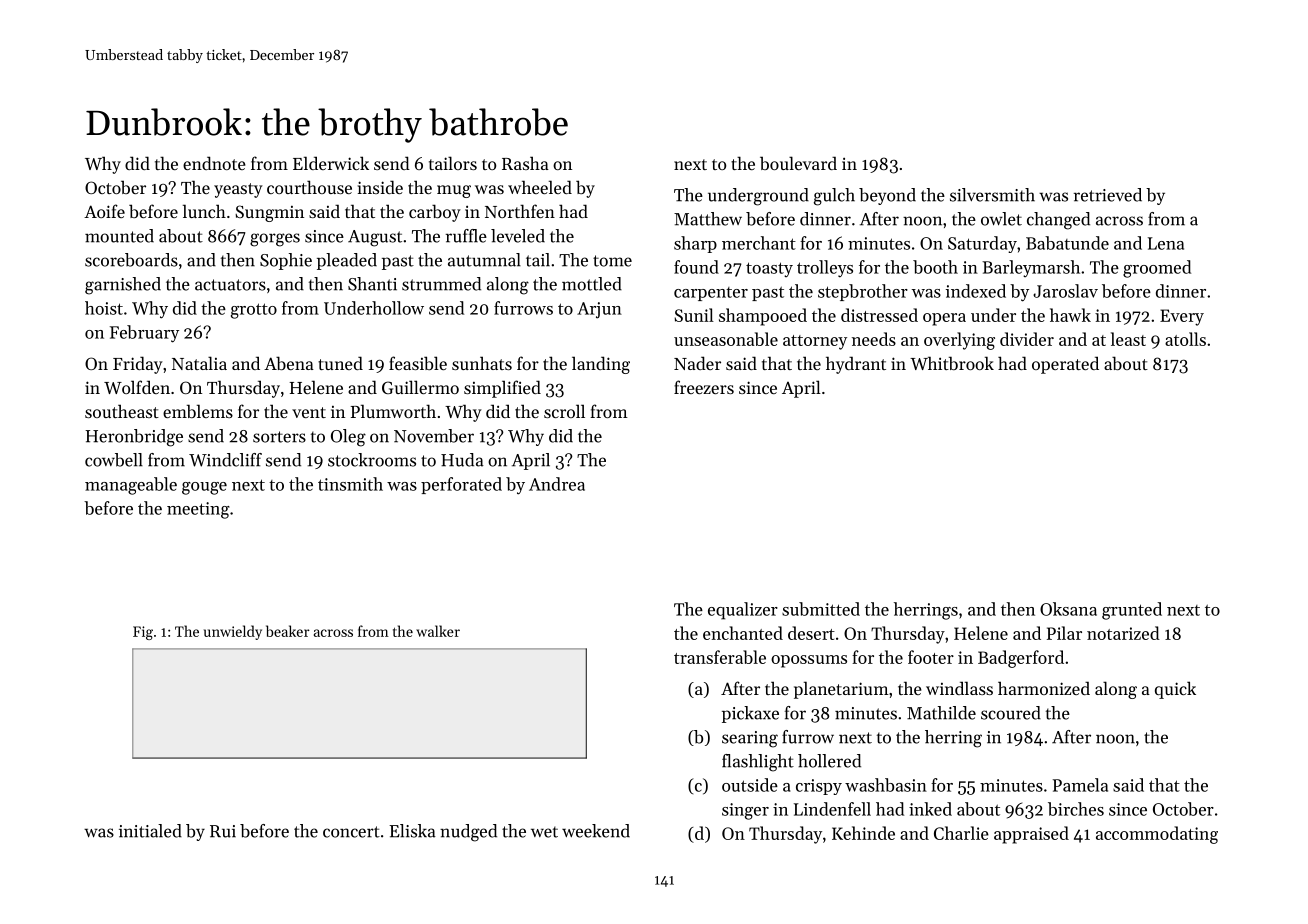  Describe the element at coordinates (351, 832) in the screenshot. I see `concert` at that location.
